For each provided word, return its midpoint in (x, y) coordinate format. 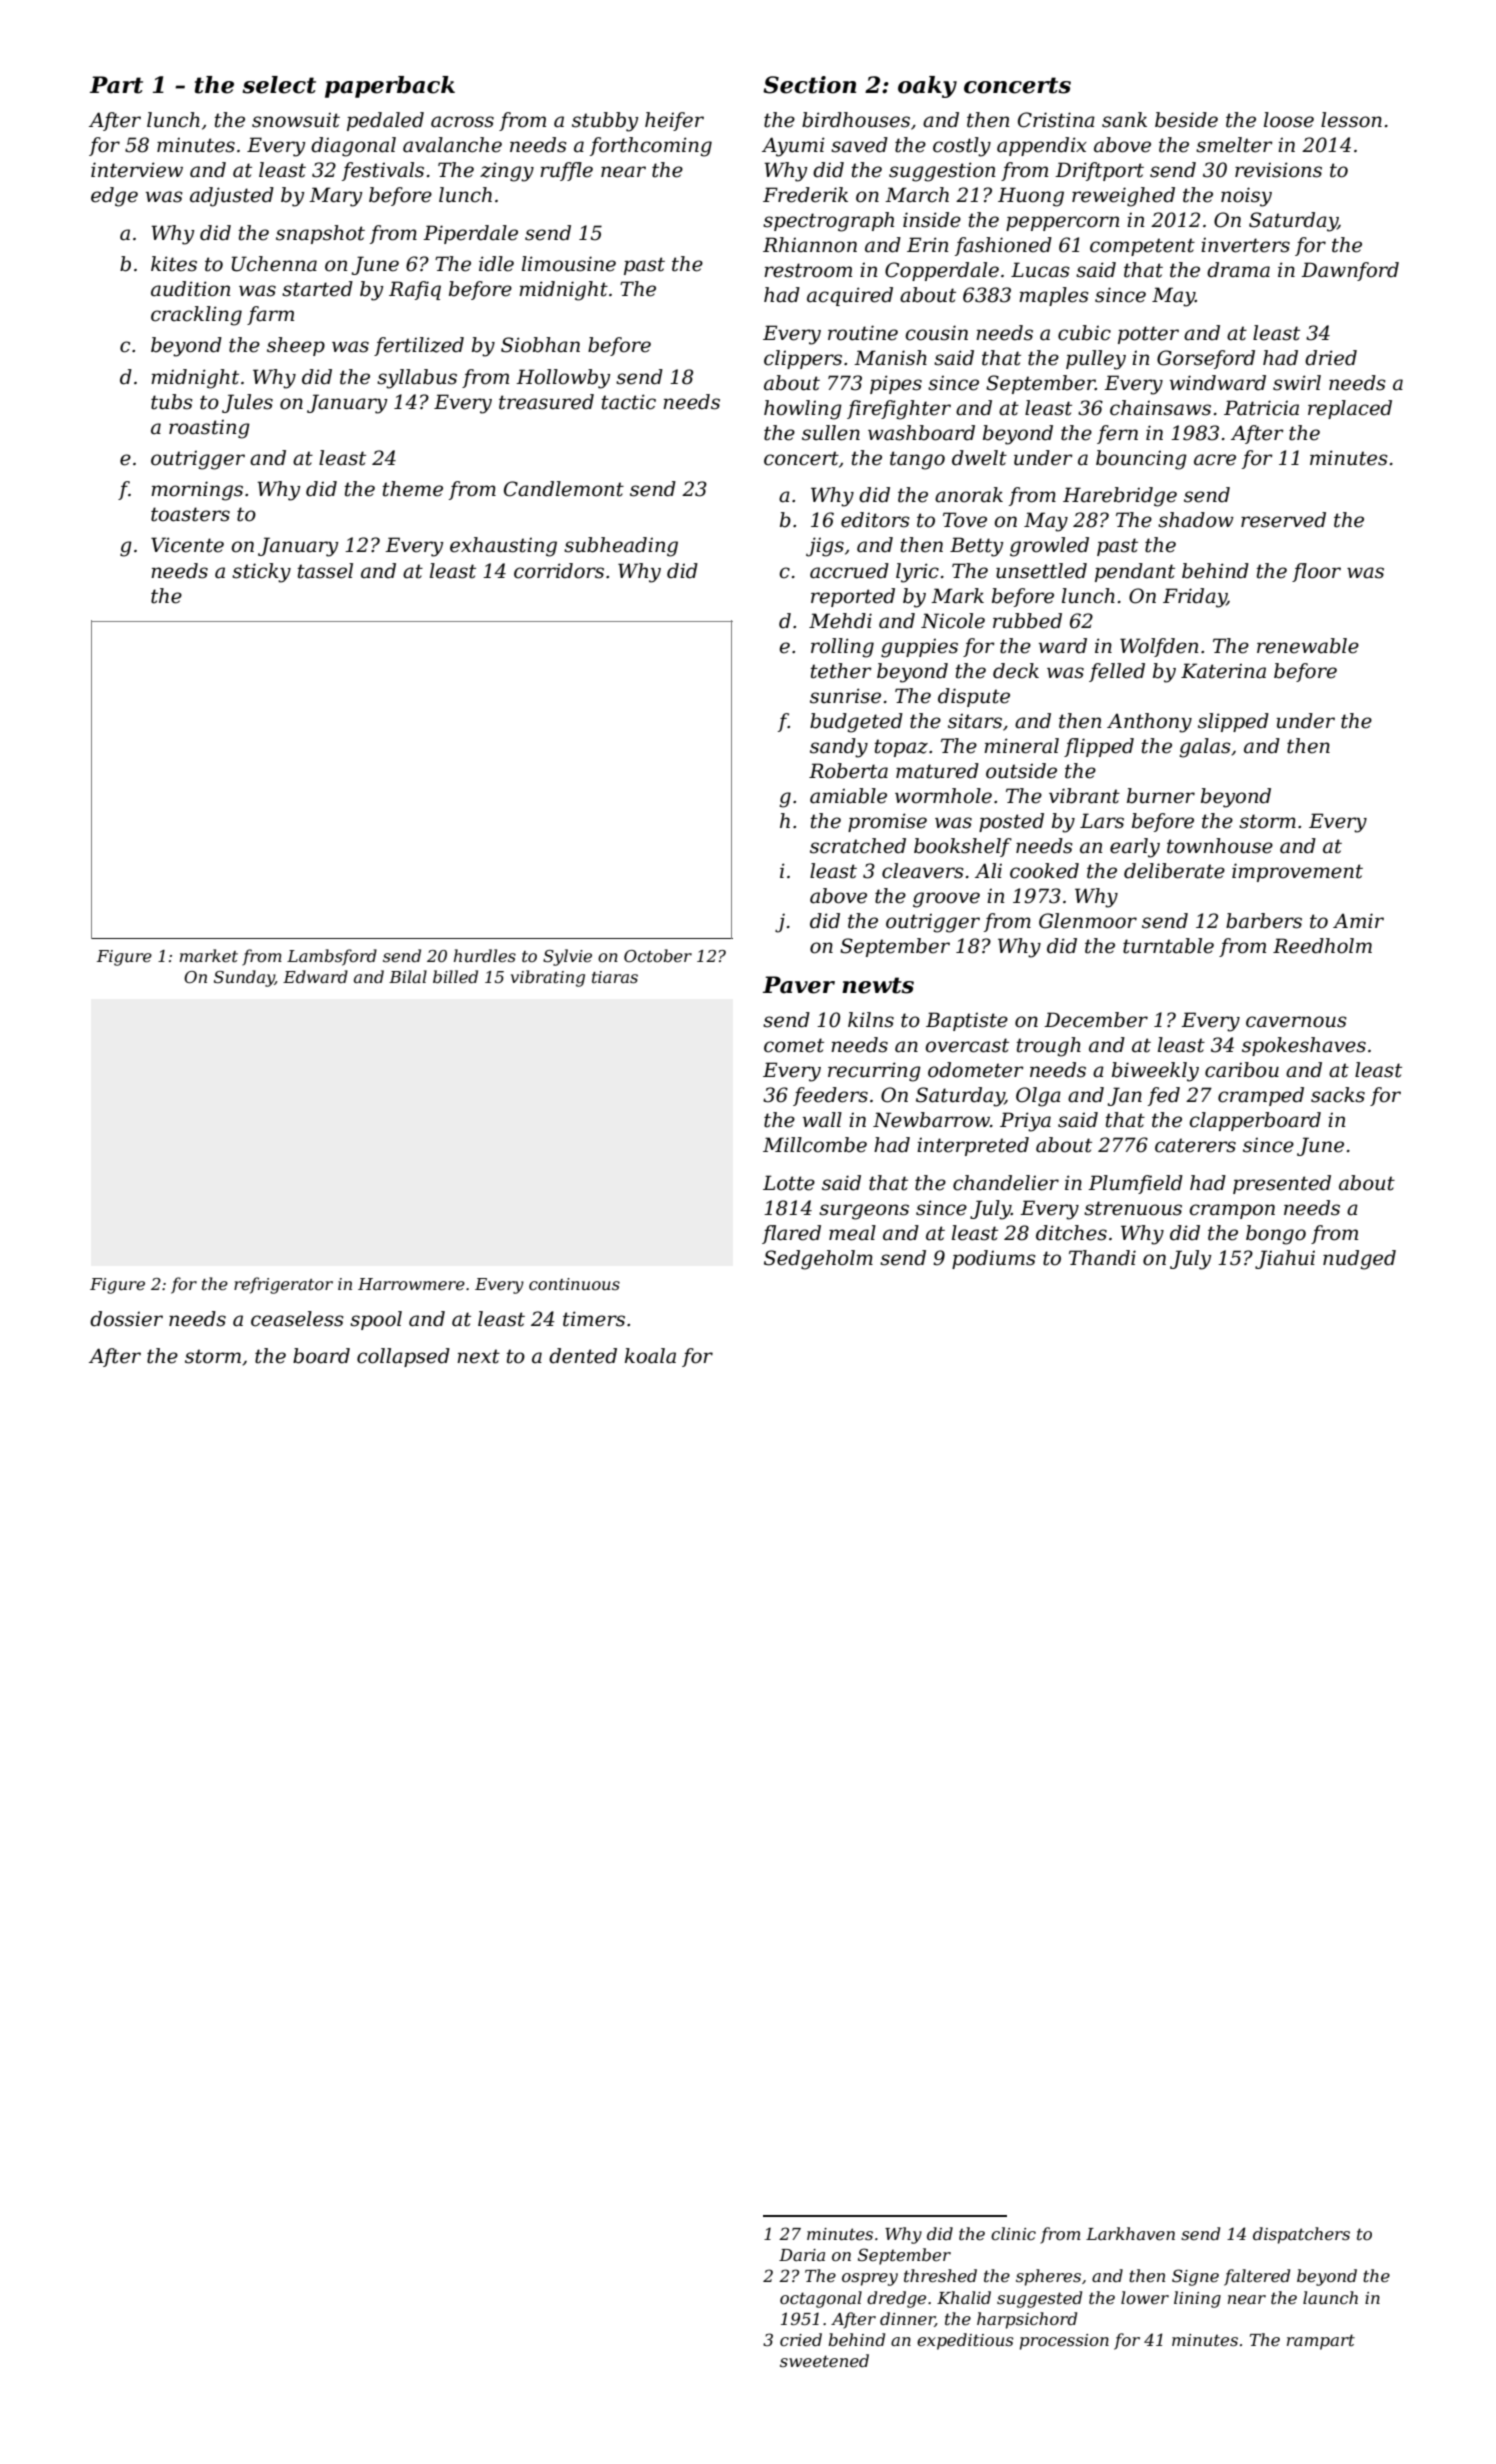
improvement (1297, 872)
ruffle (566, 171)
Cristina (1056, 120)
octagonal (821, 2299)
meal (852, 1233)
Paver (799, 985)
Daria (802, 2255)
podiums (994, 1259)
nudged (1359, 1260)
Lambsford (332, 957)
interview (137, 170)
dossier (126, 1319)
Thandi (1102, 1258)
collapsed (403, 1357)
